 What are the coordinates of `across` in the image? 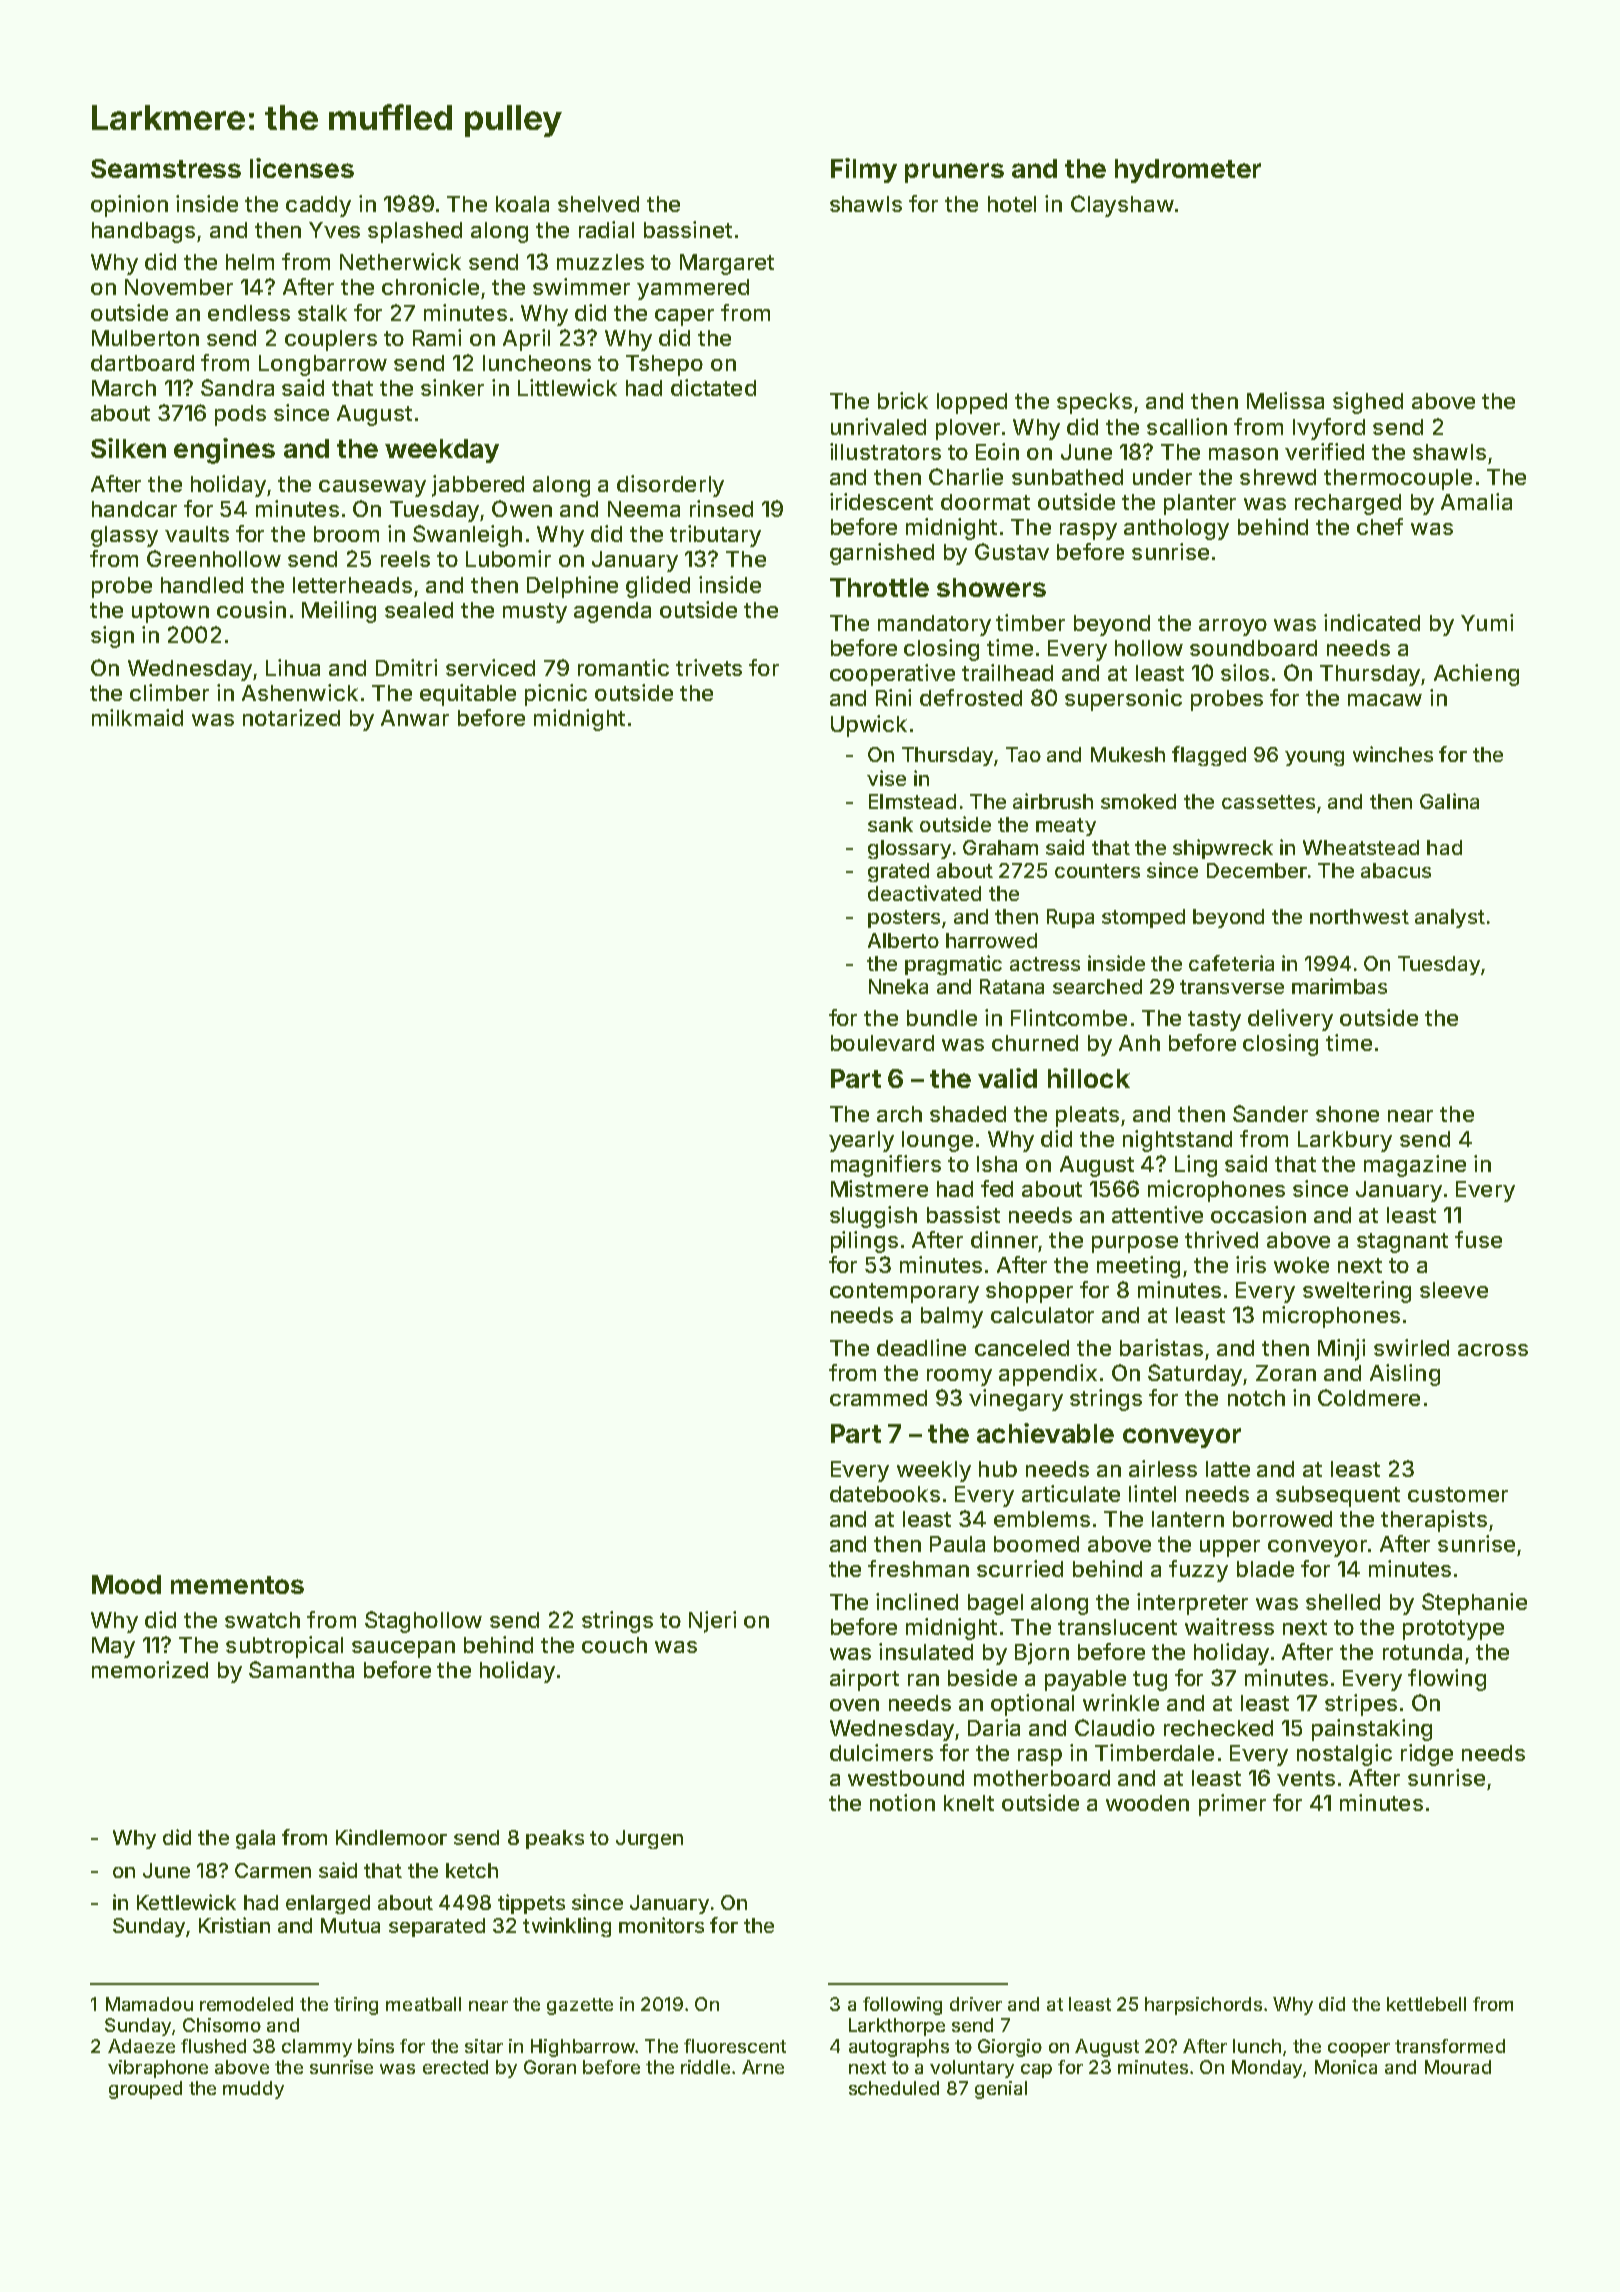 It's located at (1493, 1350).
